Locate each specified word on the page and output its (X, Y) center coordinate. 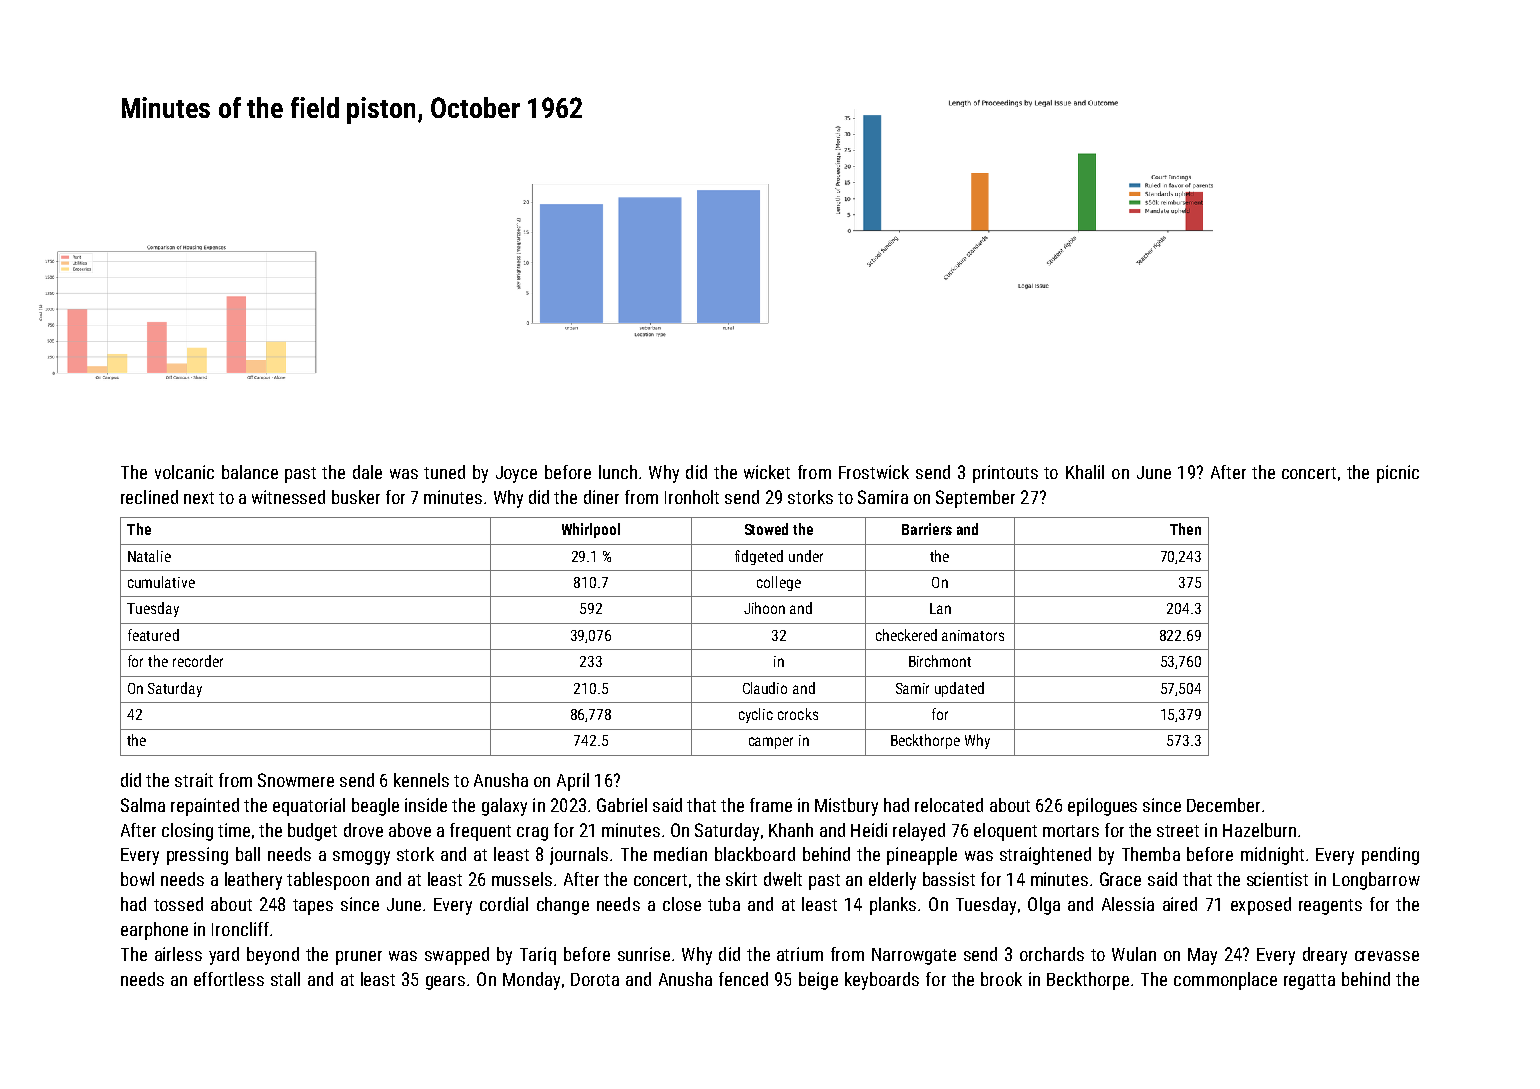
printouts (1005, 474)
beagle (375, 807)
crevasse (1387, 956)
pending (1390, 856)
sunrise (644, 954)
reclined (149, 497)
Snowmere (296, 780)
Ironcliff (240, 929)
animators (973, 635)
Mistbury (846, 807)
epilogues (1102, 807)
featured (153, 635)
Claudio (765, 688)
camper (771, 743)
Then (1185, 529)
